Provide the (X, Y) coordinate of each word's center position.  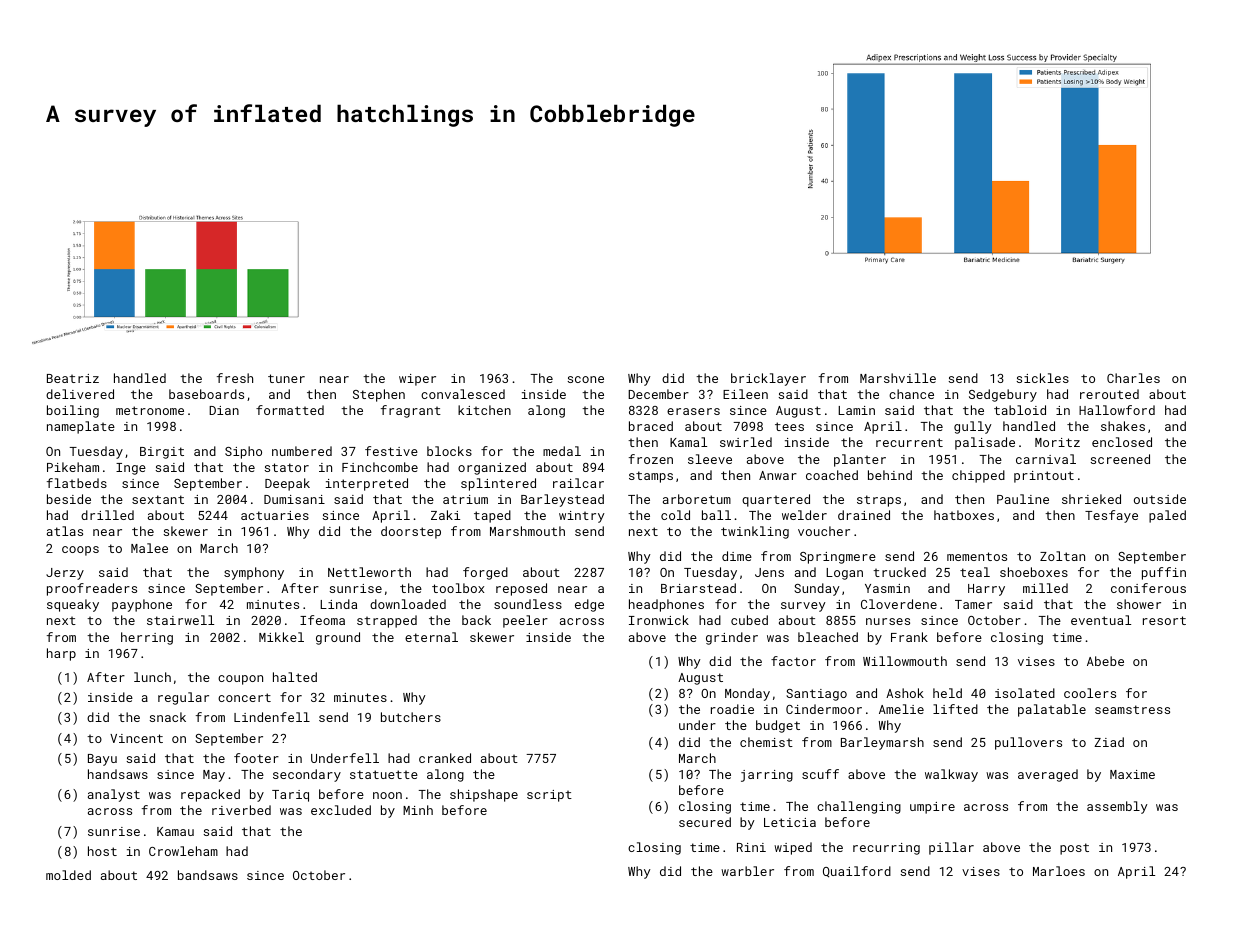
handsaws (118, 774)
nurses (888, 621)
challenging (859, 807)
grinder (732, 638)
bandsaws (208, 875)
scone (586, 379)
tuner (286, 378)
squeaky (73, 605)
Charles (1133, 378)
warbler (747, 871)
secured (705, 822)
